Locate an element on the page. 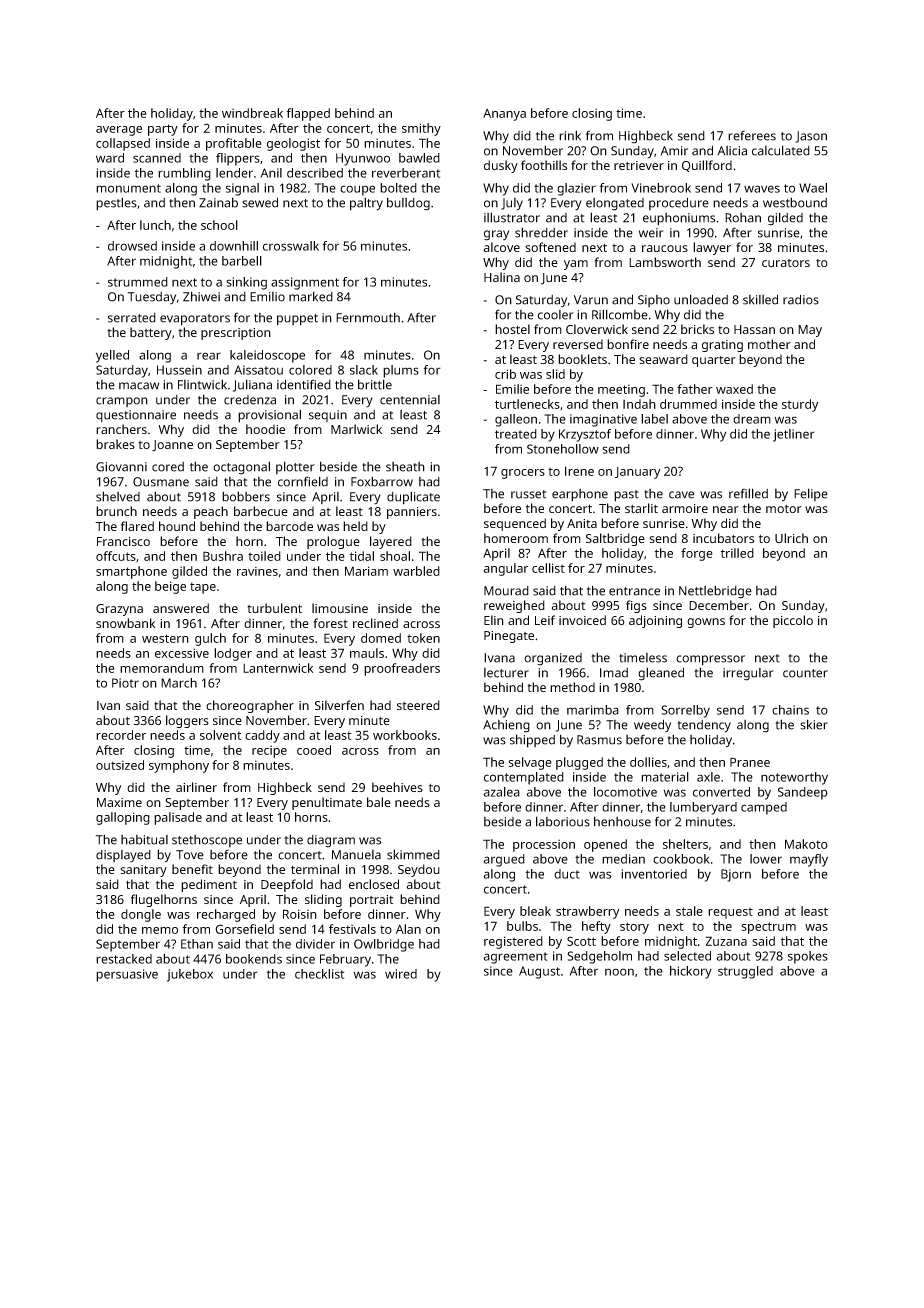  Amir is located at coordinates (674, 151).
